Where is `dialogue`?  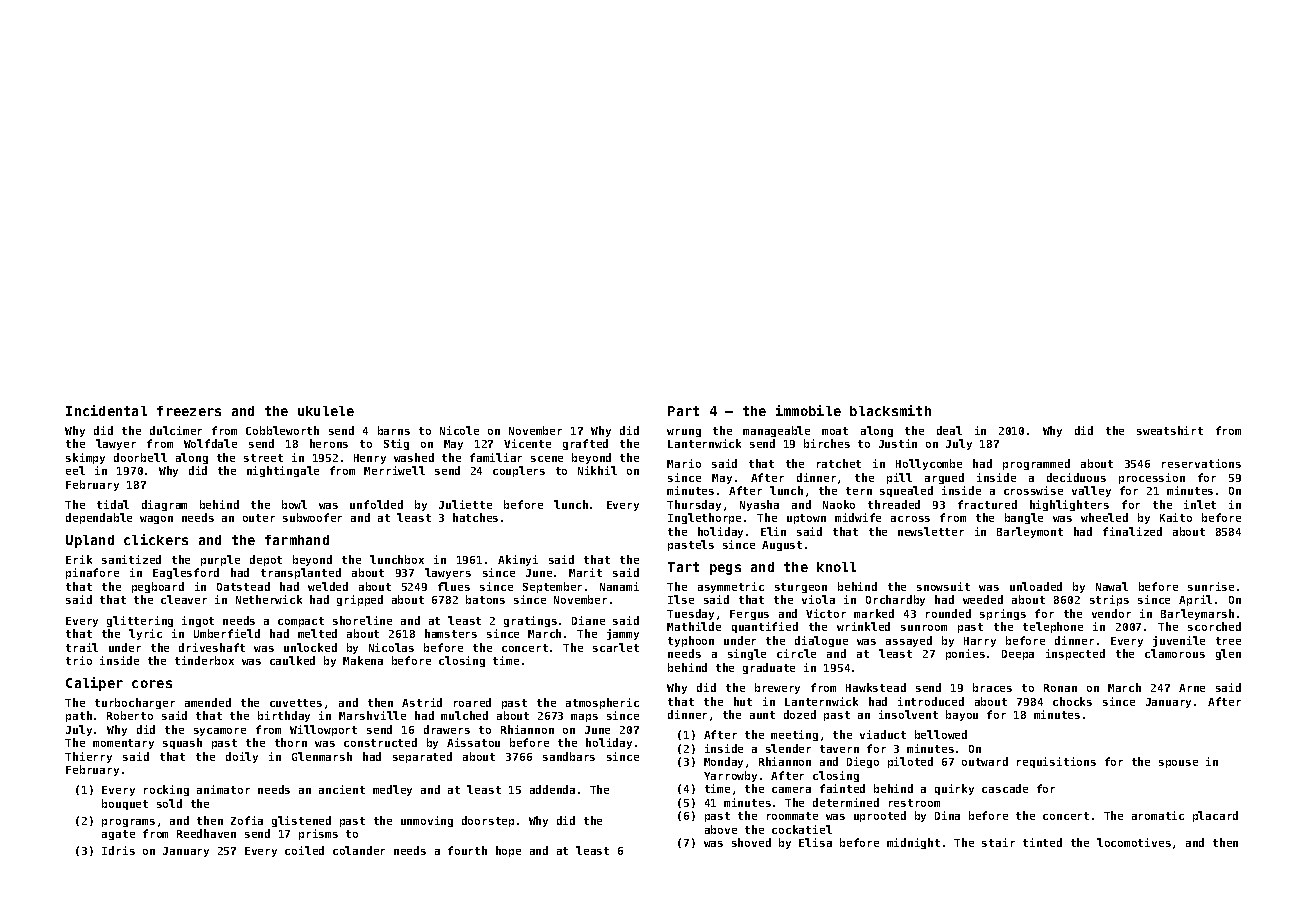
dialogue is located at coordinates (821, 641).
